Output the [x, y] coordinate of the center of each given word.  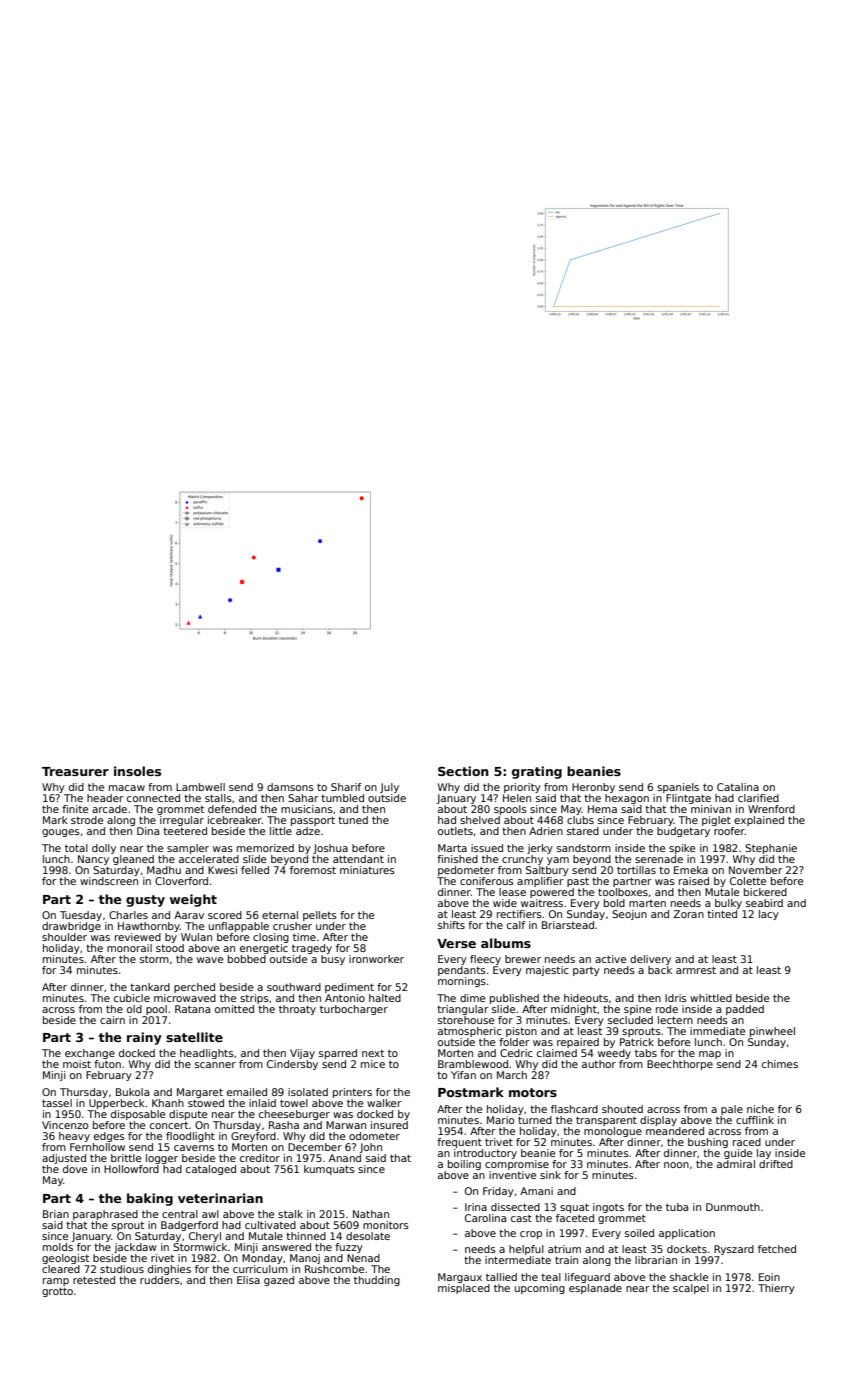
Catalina [738, 787]
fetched [777, 1249]
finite [75, 809]
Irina [476, 1207]
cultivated [270, 1225]
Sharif [346, 787]
